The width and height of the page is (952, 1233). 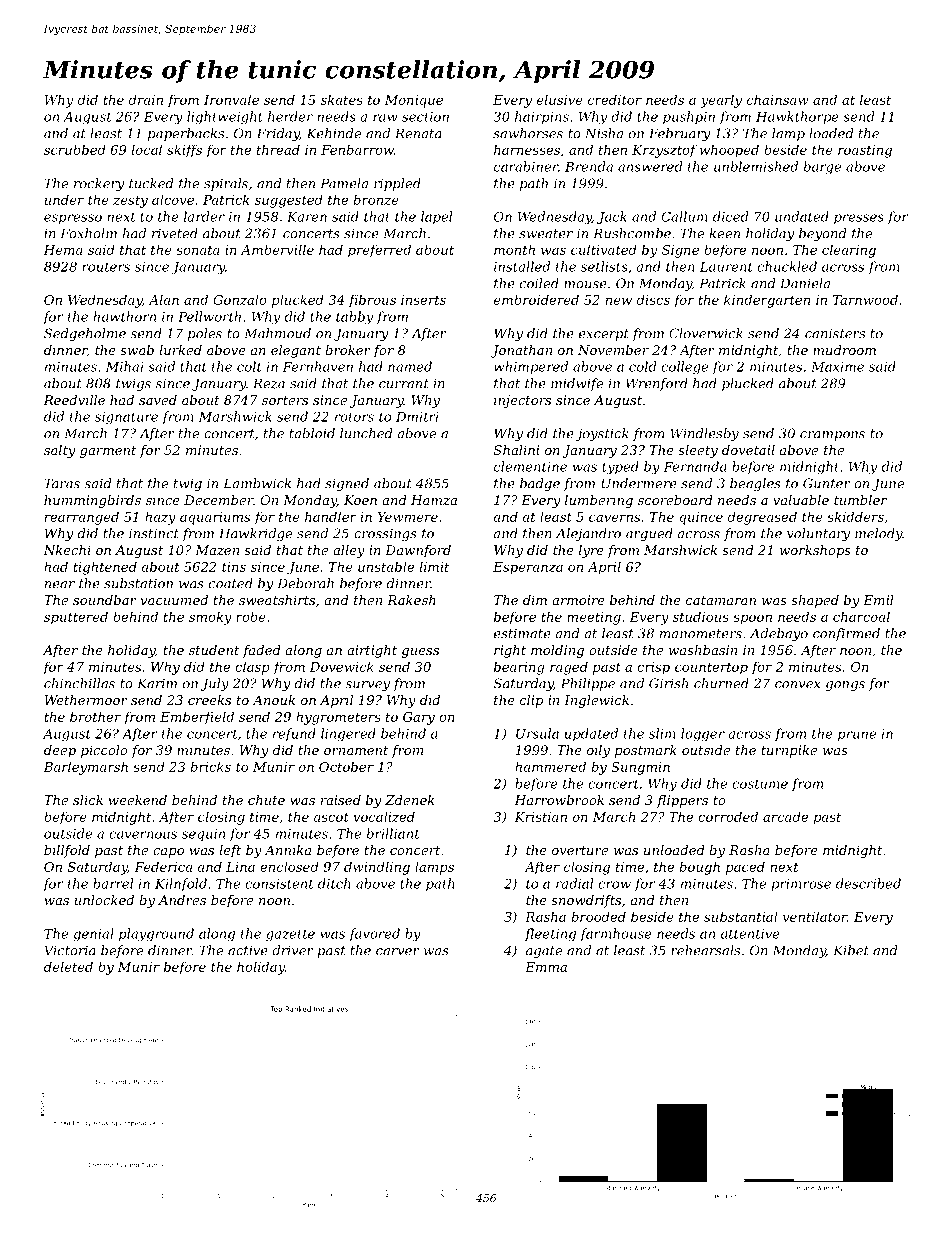 What do you see at coordinates (146, 99) in the page?
I see `drain` at bounding box center [146, 99].
